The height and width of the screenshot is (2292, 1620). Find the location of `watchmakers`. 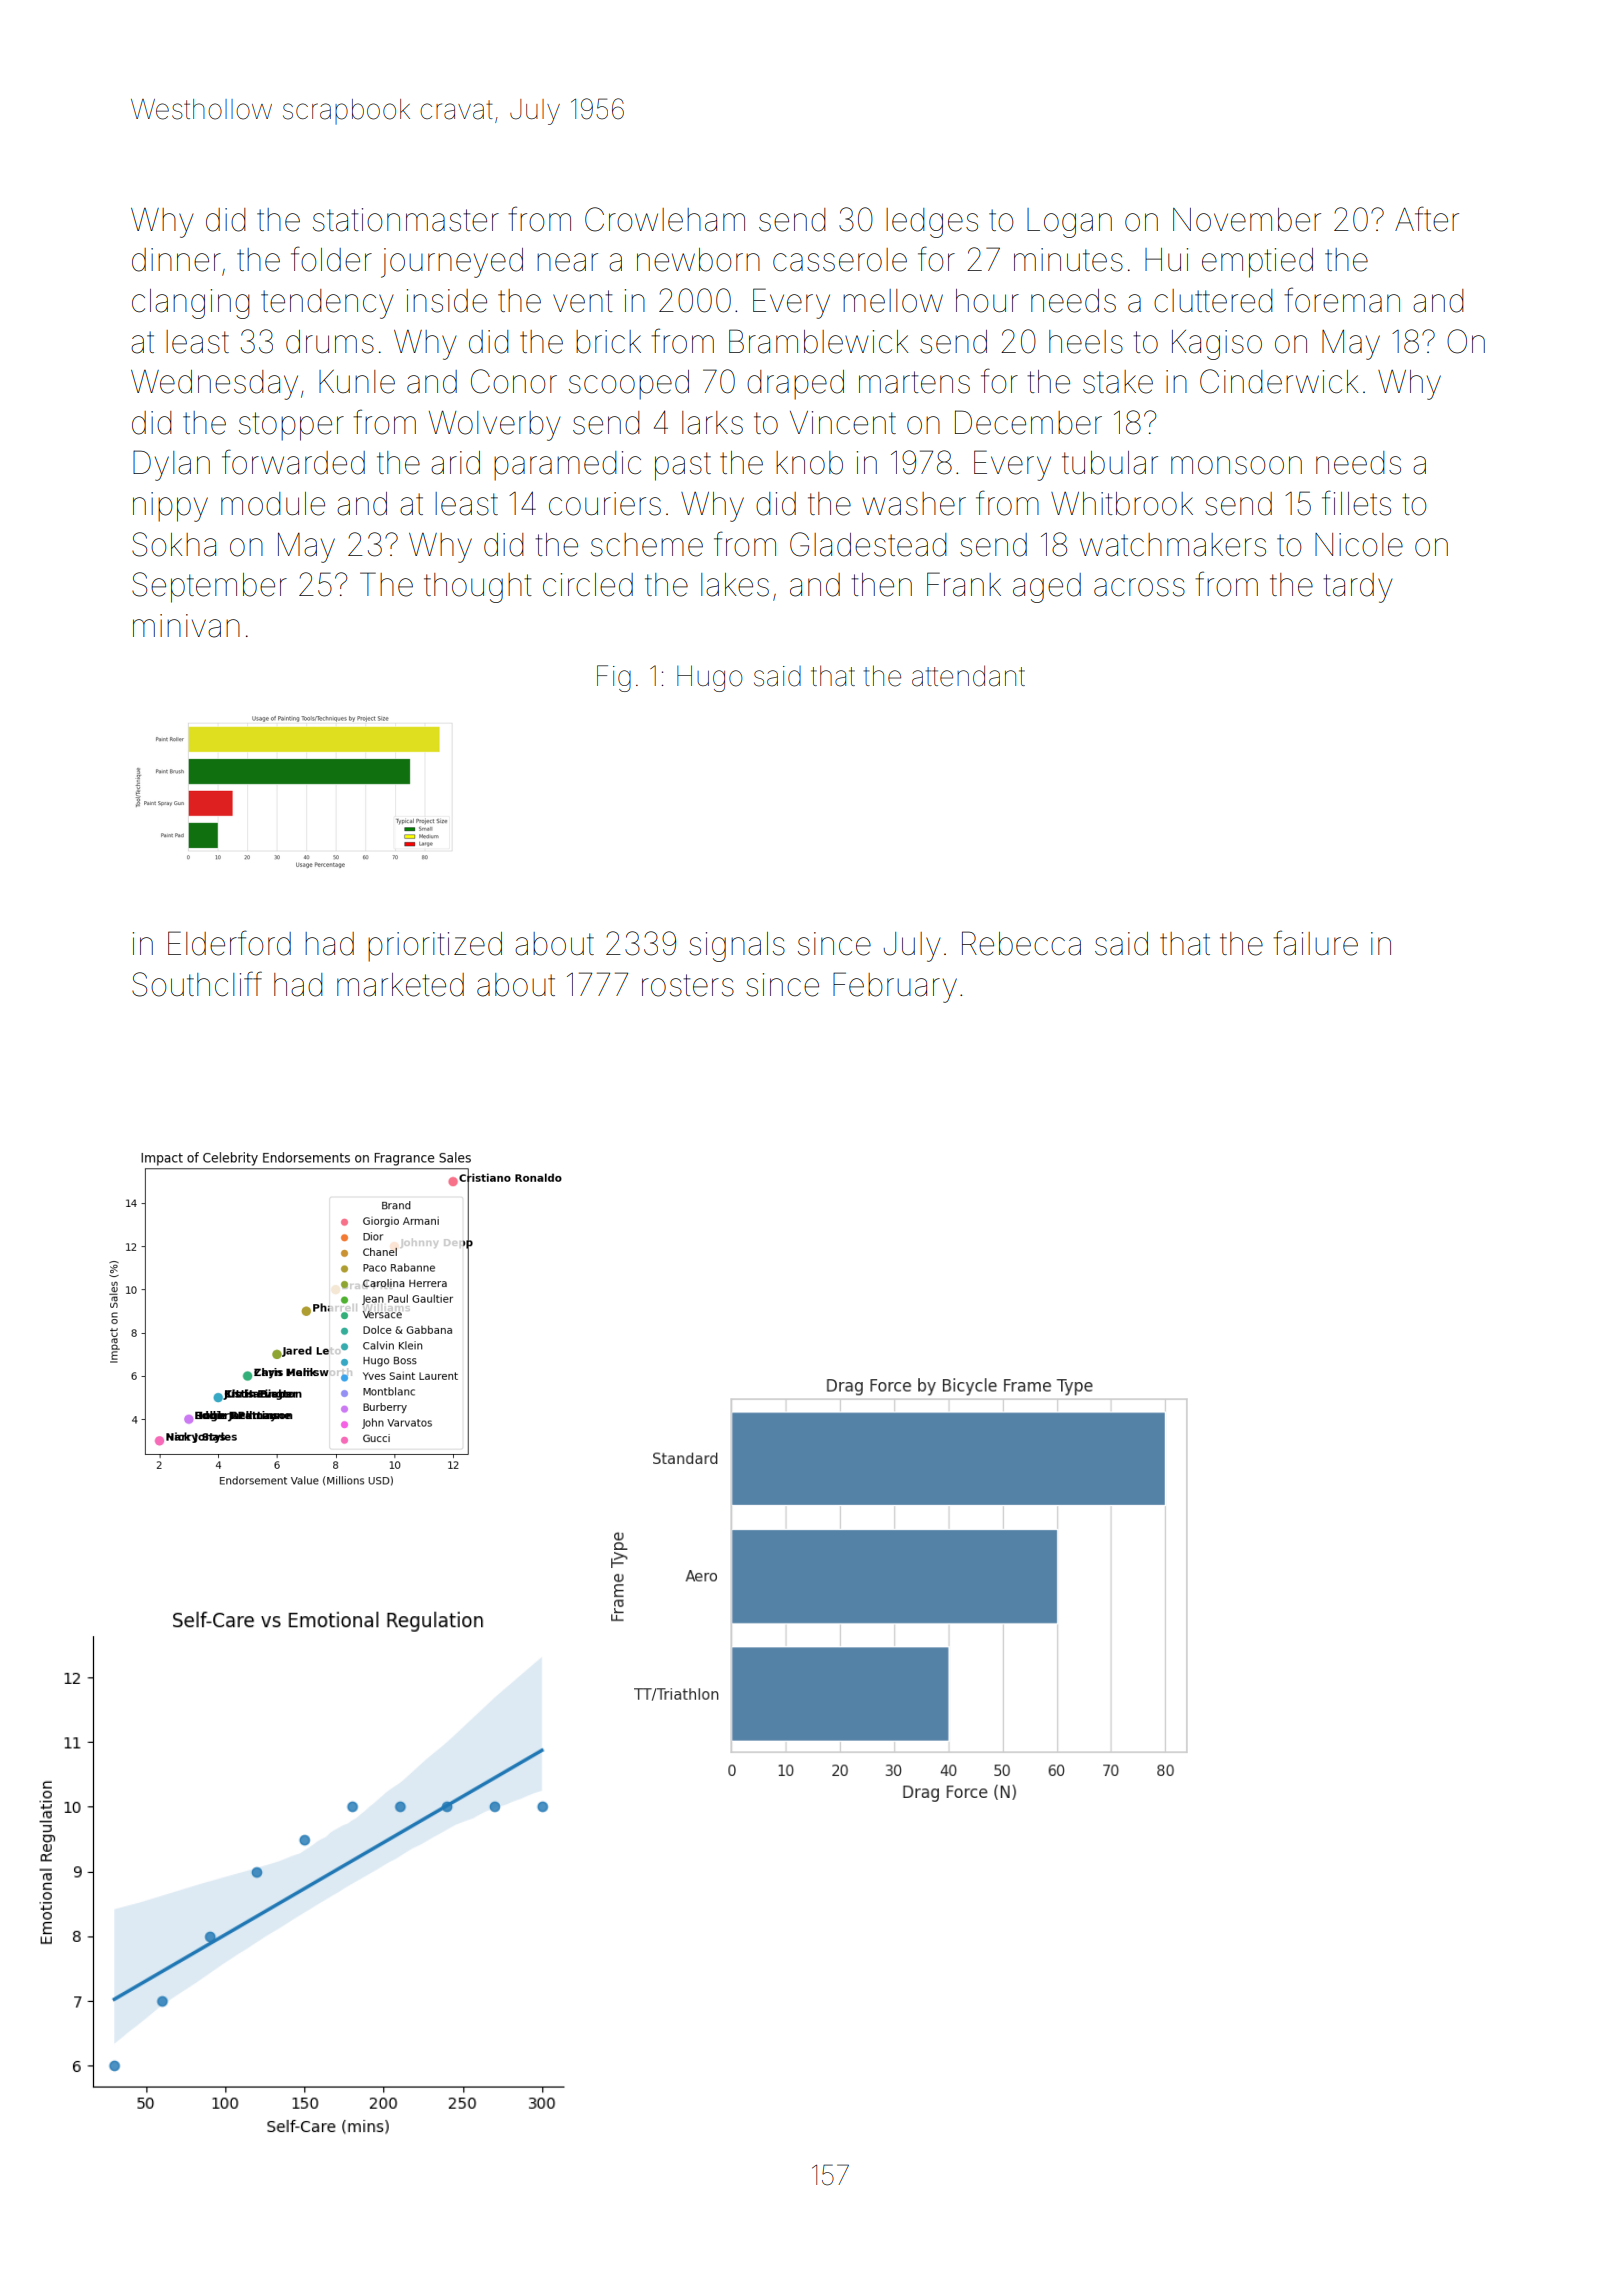

watchmakers is located at coordinates (1173, 545).
